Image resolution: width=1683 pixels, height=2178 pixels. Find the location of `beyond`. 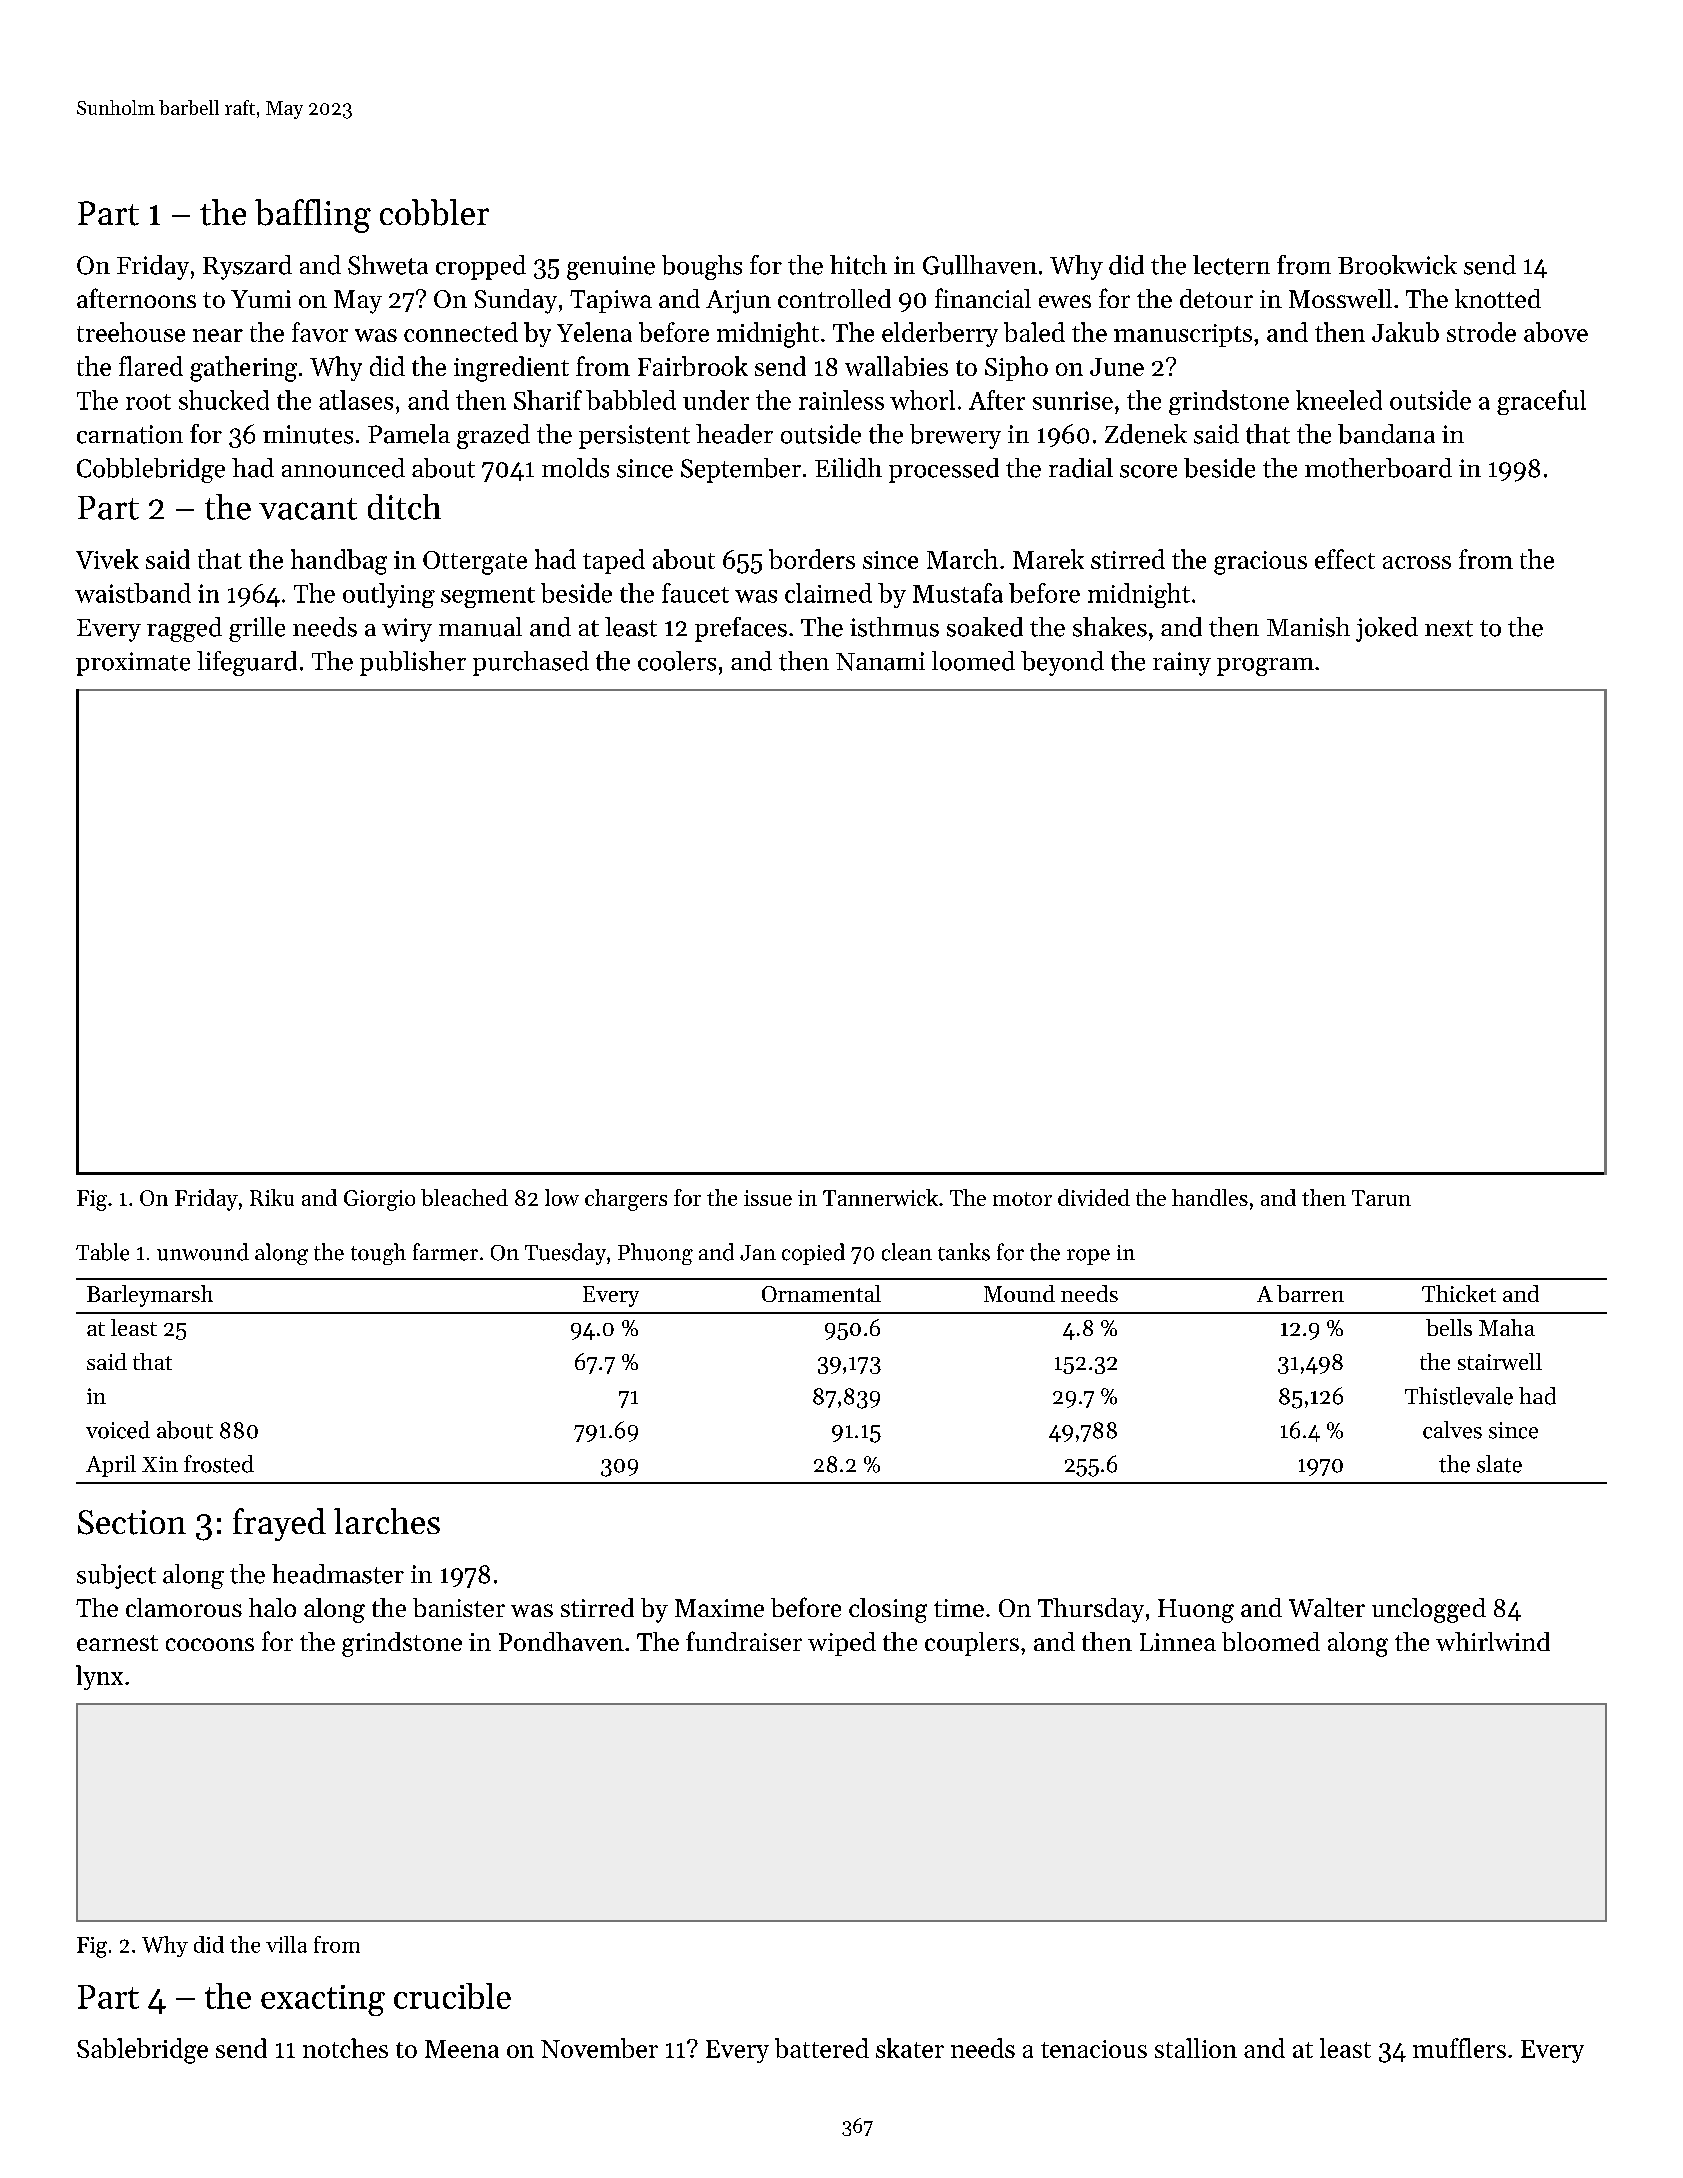

beyond is located at coordinates (1062, 663).
